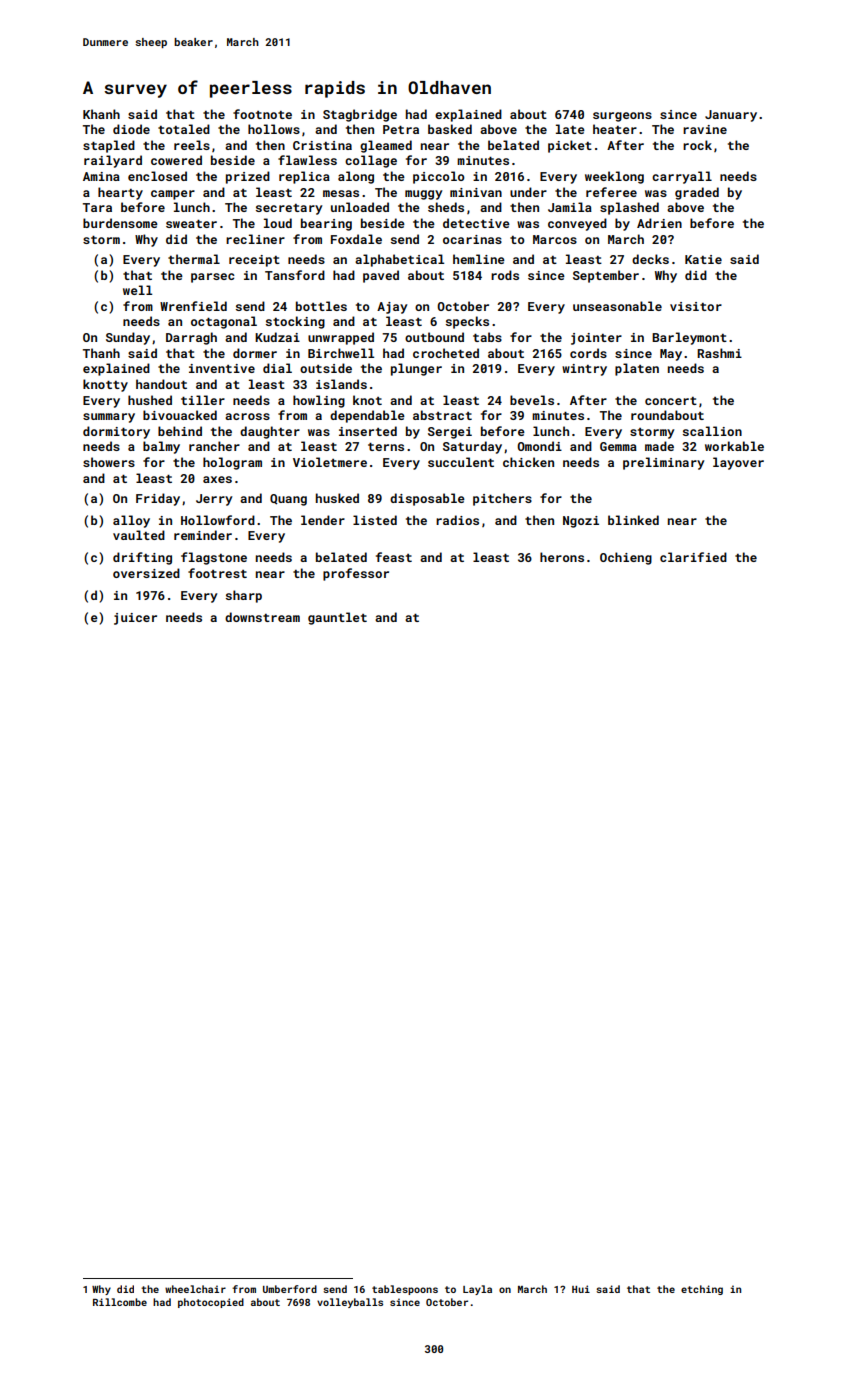 The image size is (849, 1400). What do you see at coordinates (120, 1302) in the image?
I see `Rillcombe` at bounding box center [120, 1302].
